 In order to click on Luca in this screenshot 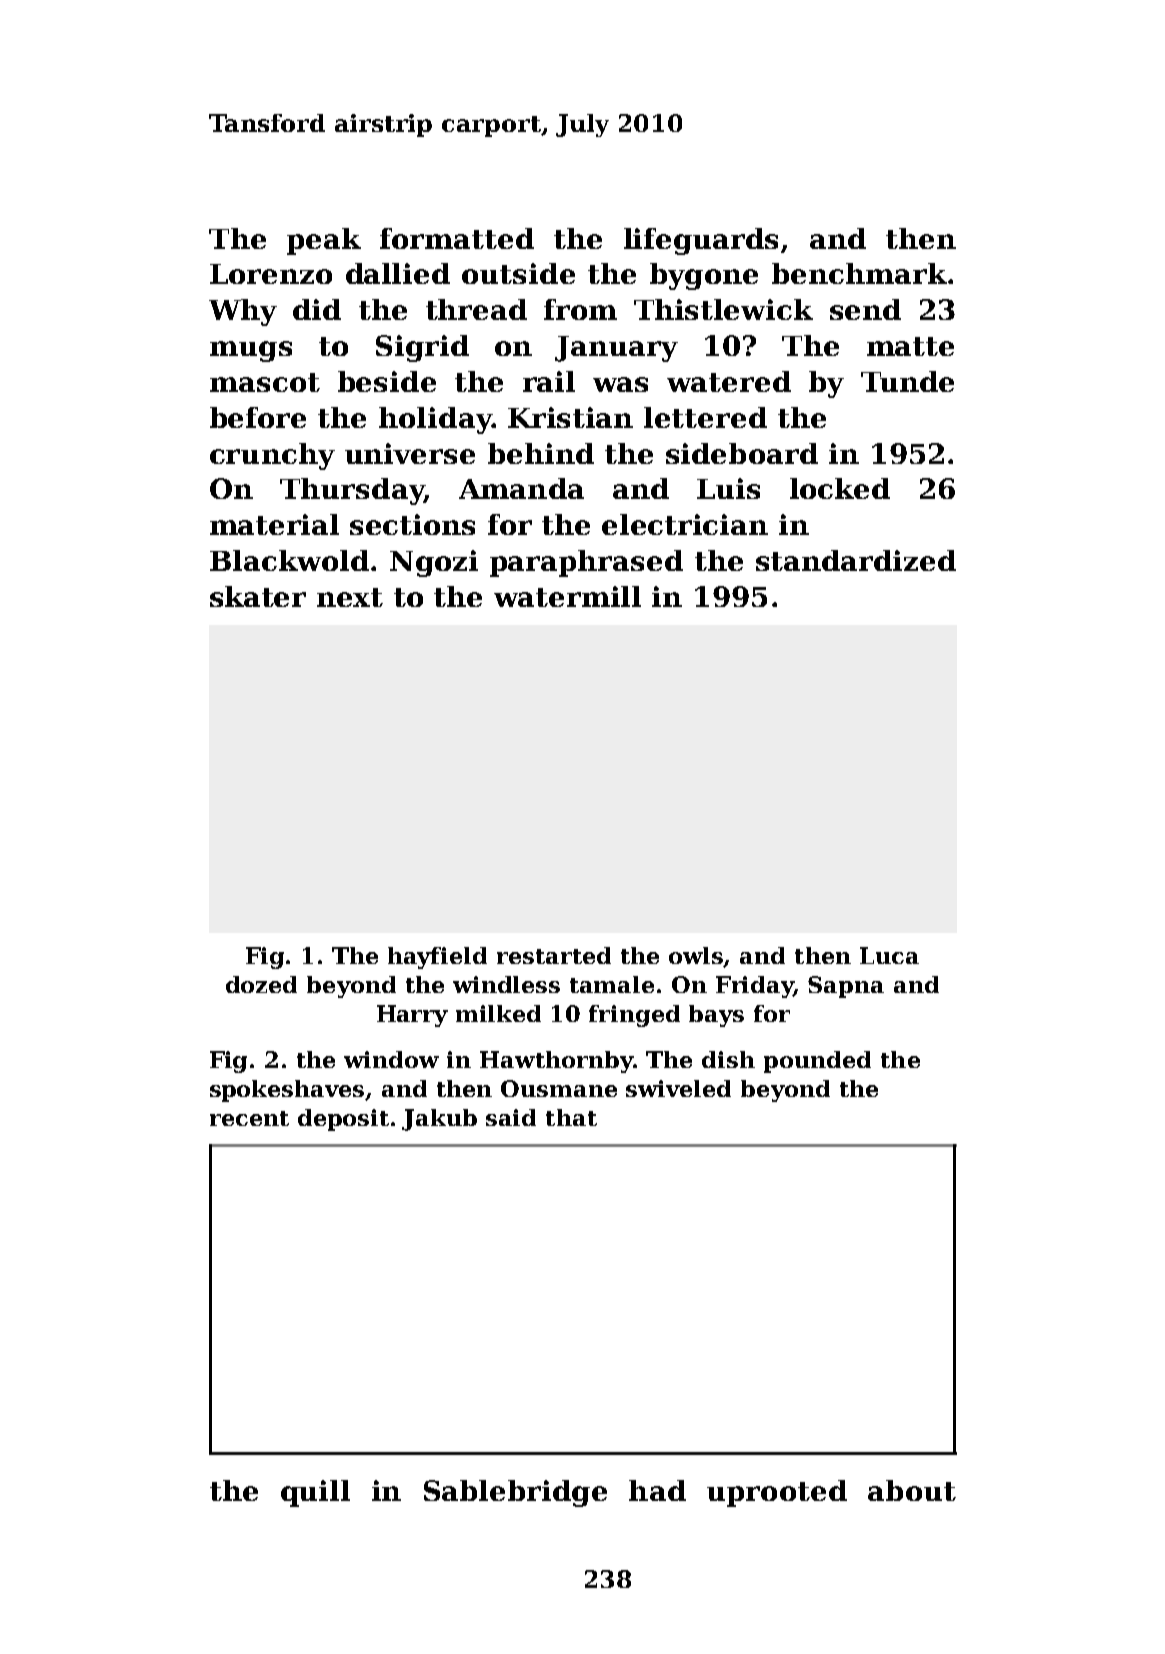, I will do `click(889, 955)`.
